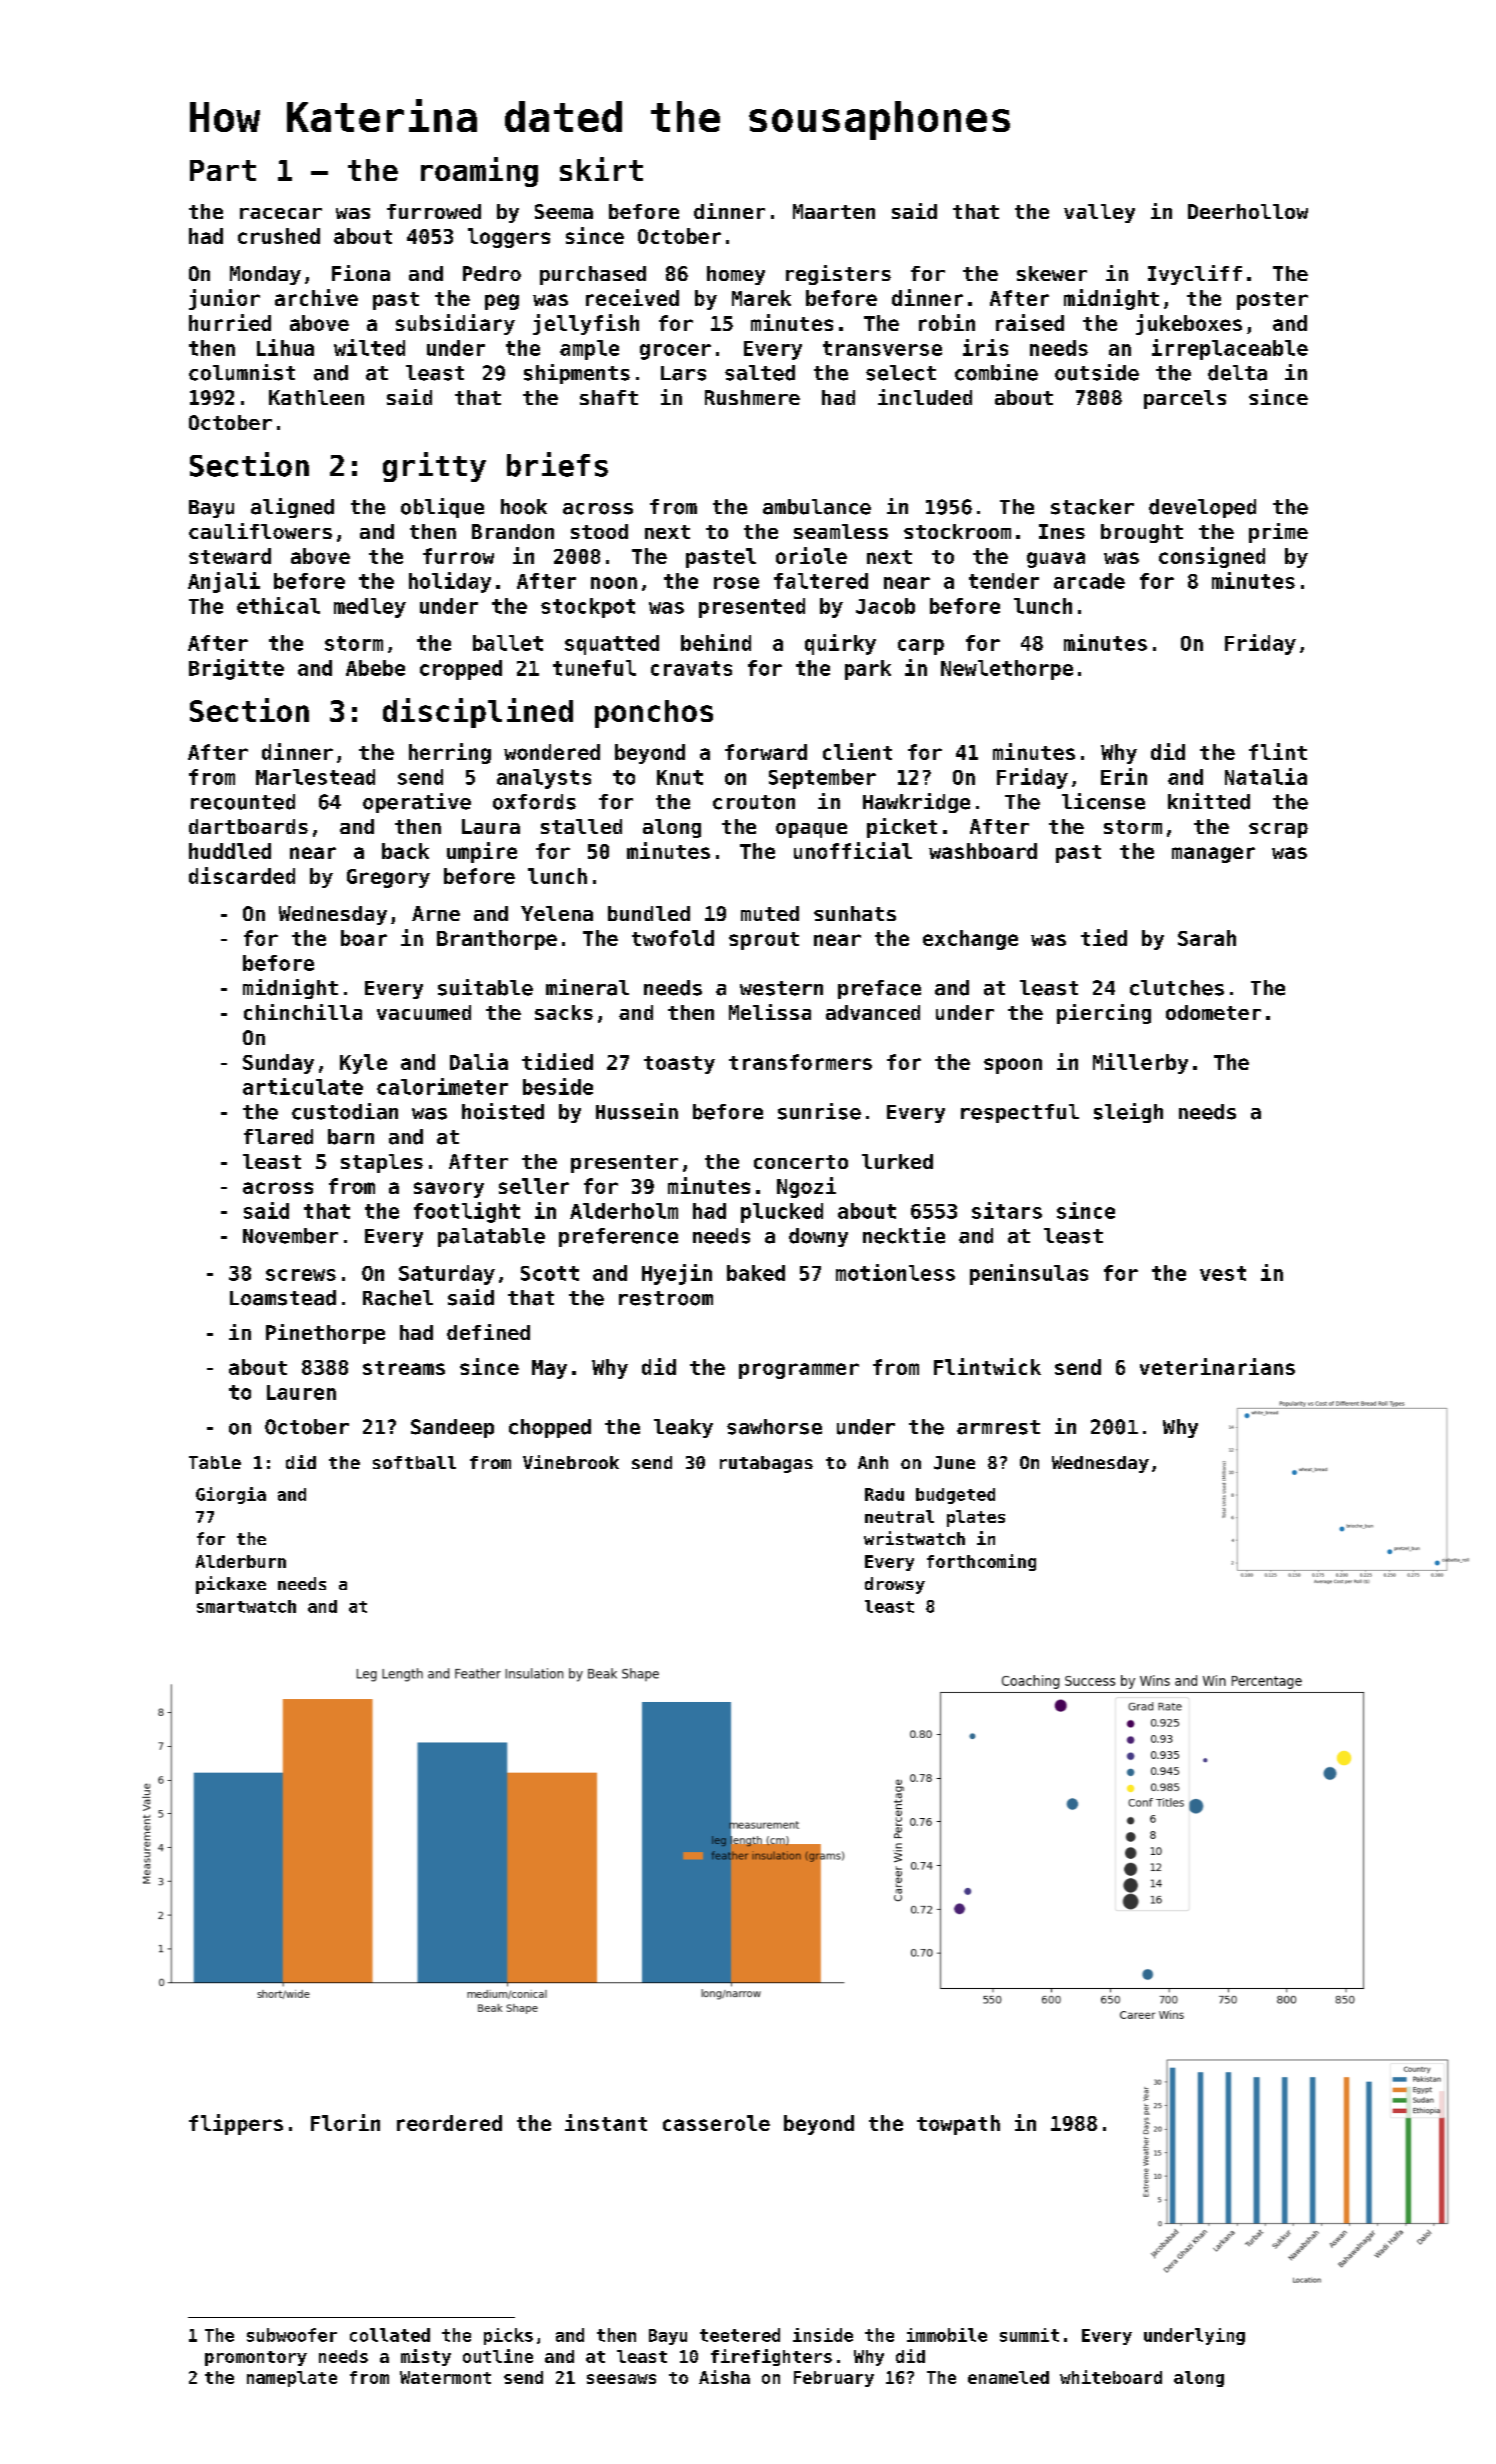  I want to click on reordered, so click(449, 2123).
